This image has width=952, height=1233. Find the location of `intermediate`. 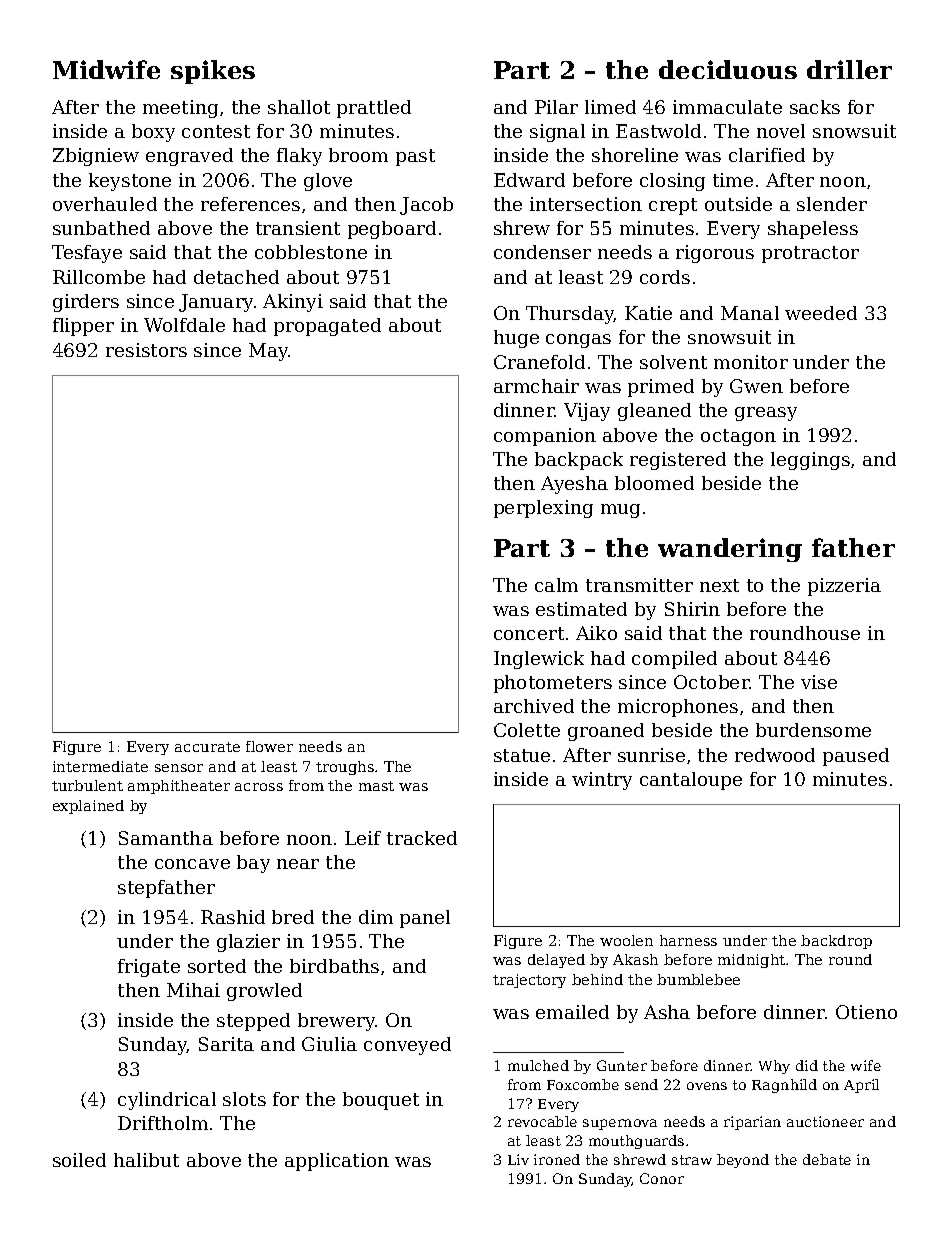

intermediate is located at coordinates (100, 766).
